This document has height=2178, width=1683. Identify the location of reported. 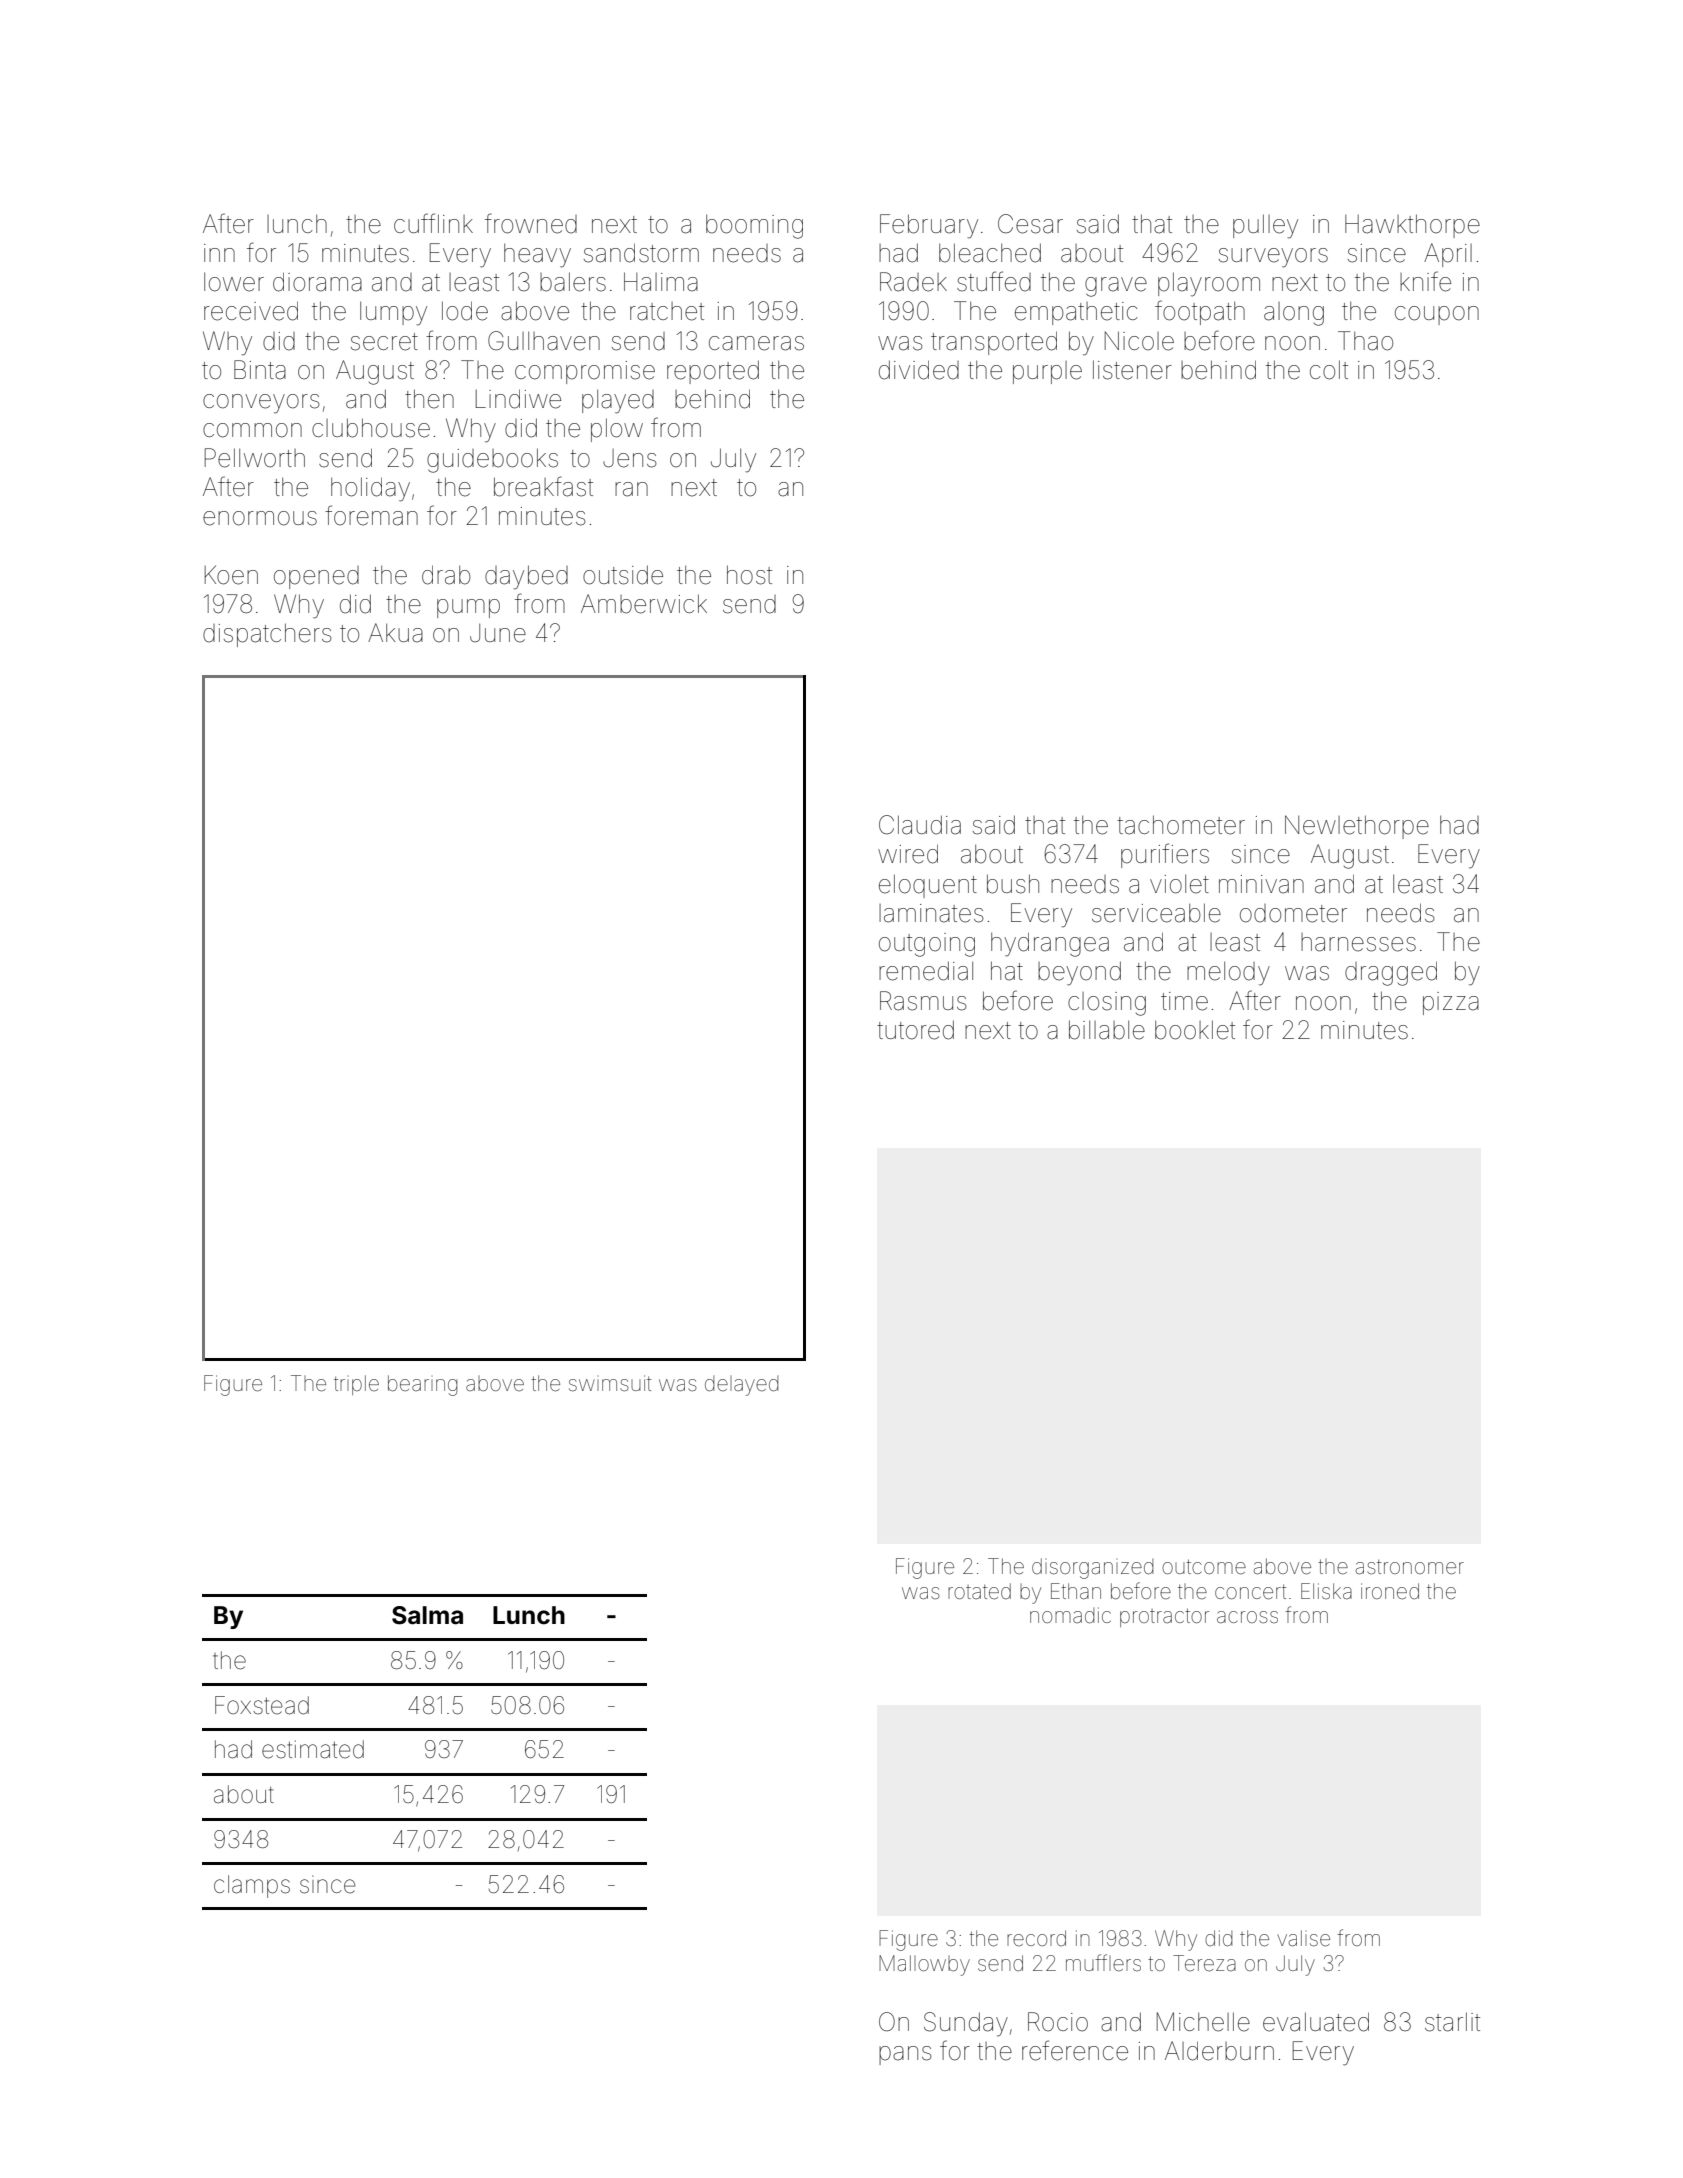
(713, 372).
